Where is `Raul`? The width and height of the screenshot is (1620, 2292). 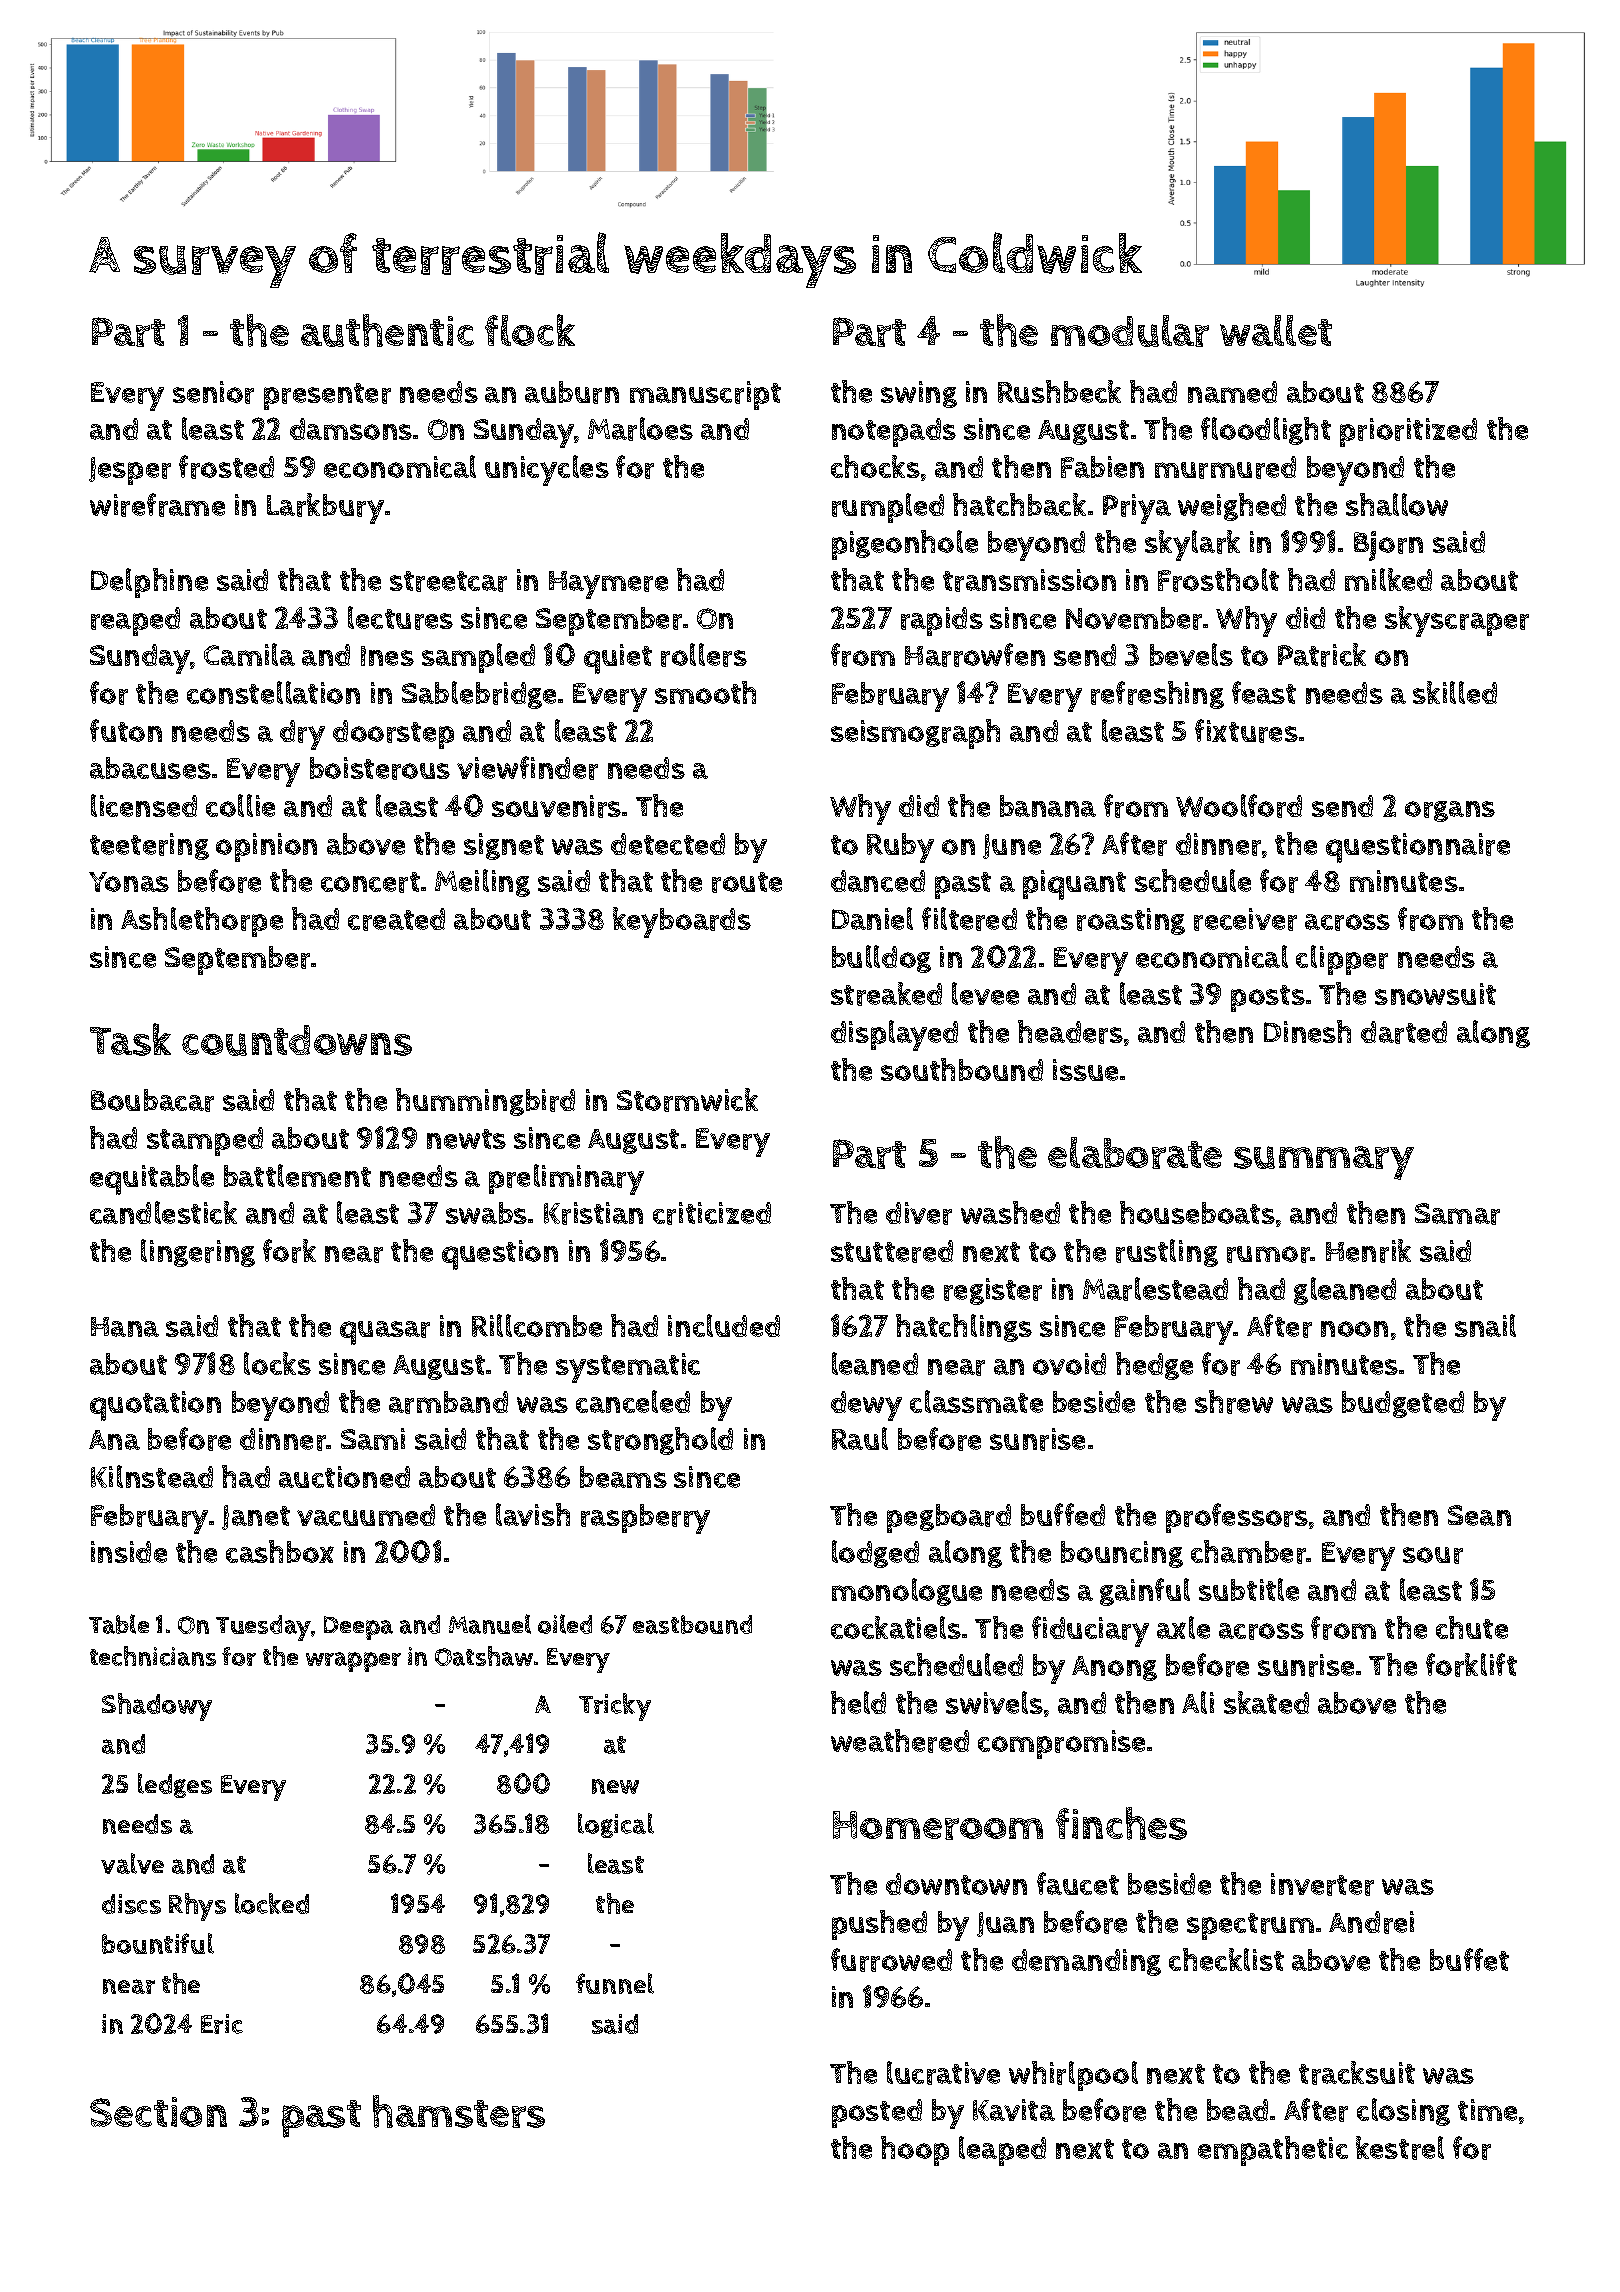 Raul is located at coordinates (860, 1438).
